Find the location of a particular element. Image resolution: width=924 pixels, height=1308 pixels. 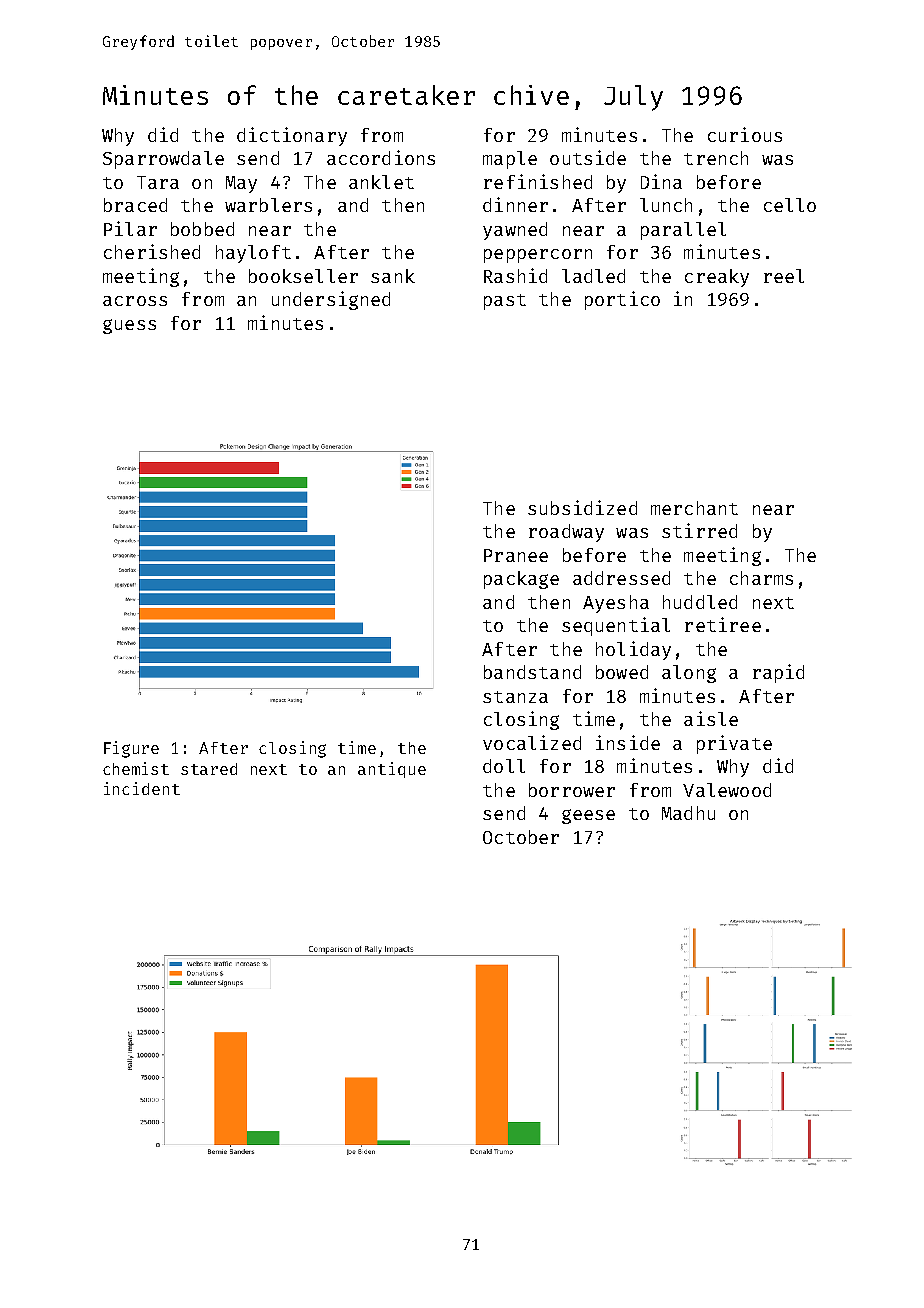

doll is located at coordinates (504, 766).
